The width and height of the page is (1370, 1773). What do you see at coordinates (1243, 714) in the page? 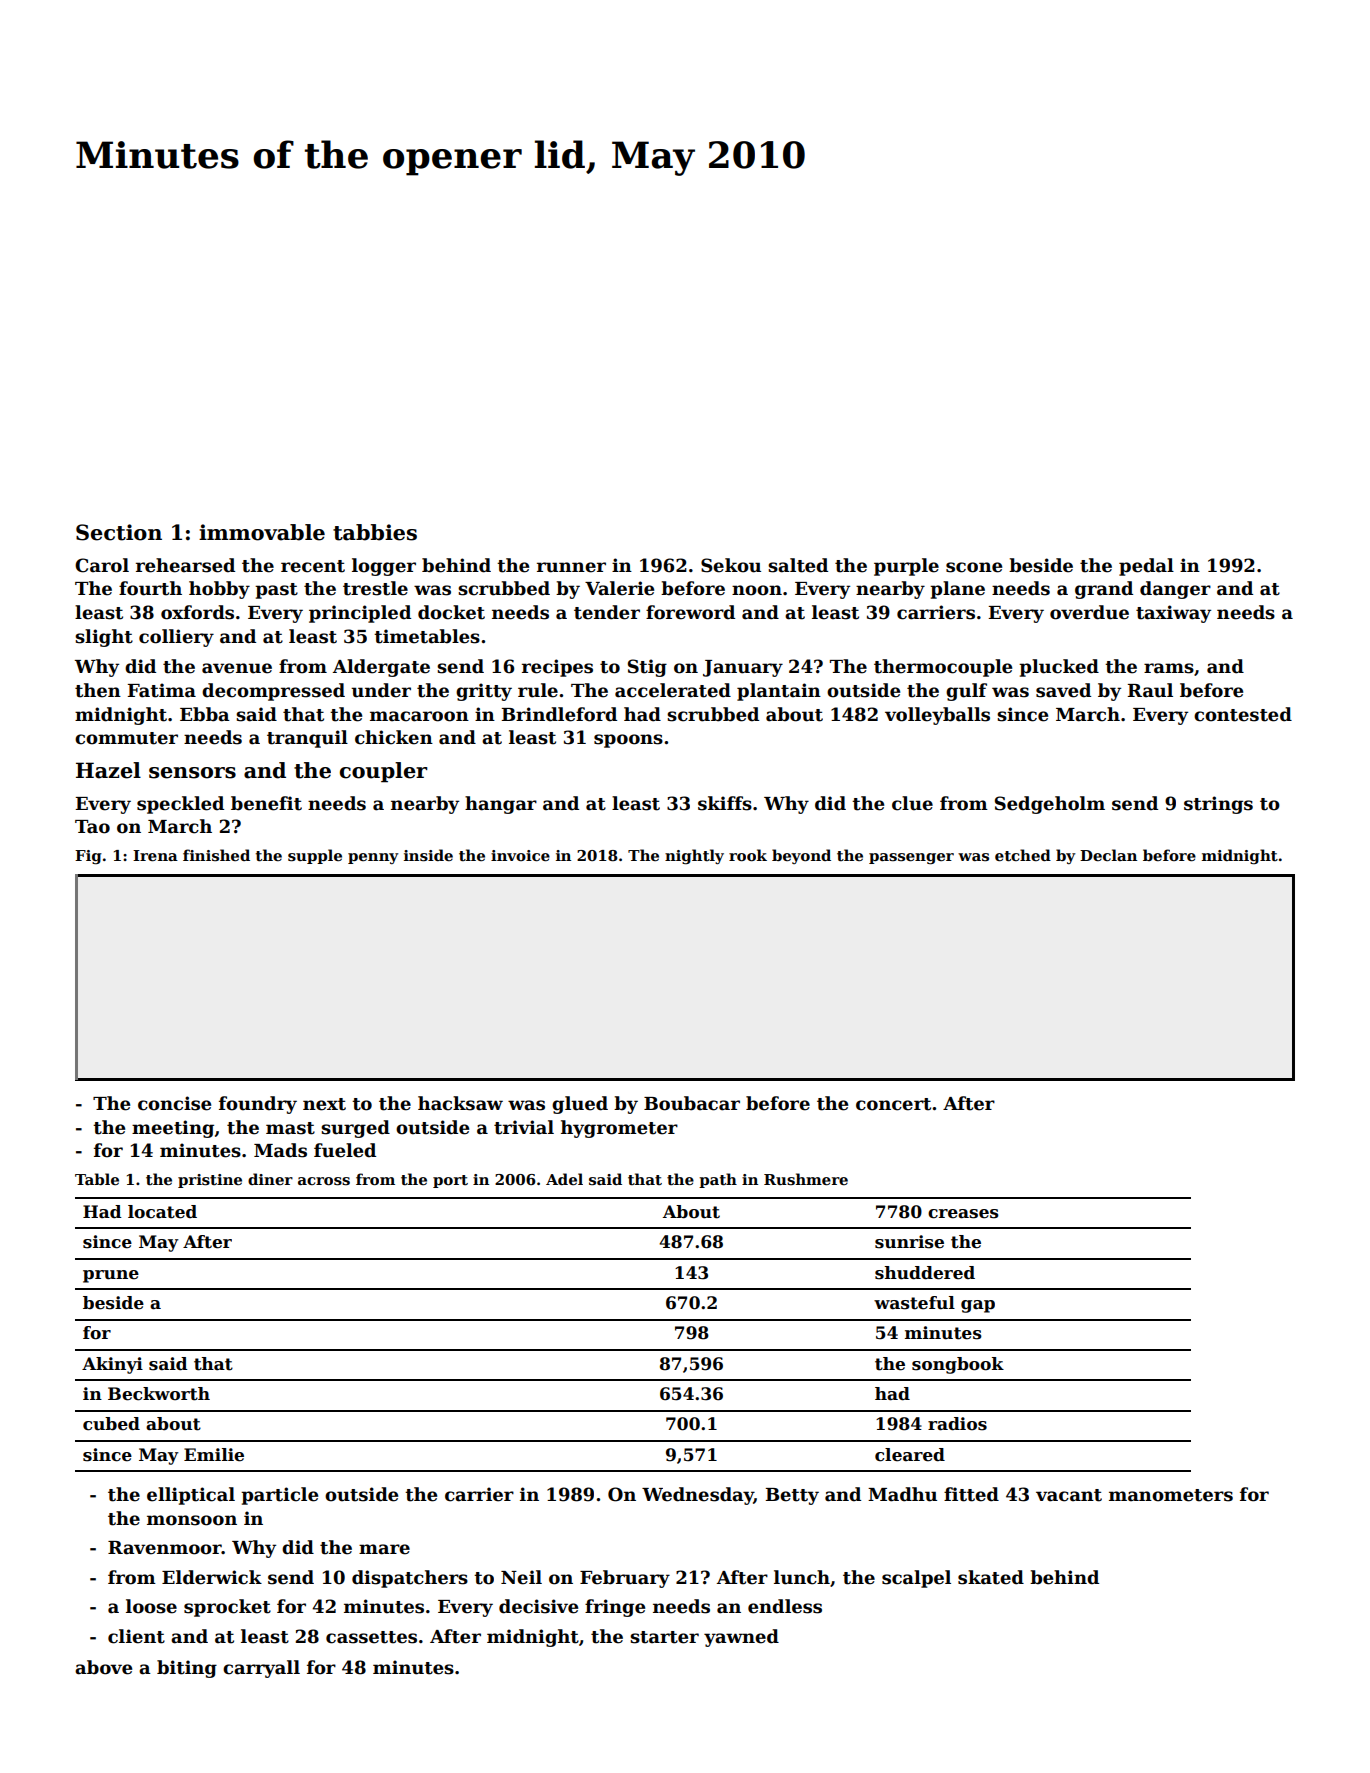
I see `contested` at bounding box center [1243, 714].
